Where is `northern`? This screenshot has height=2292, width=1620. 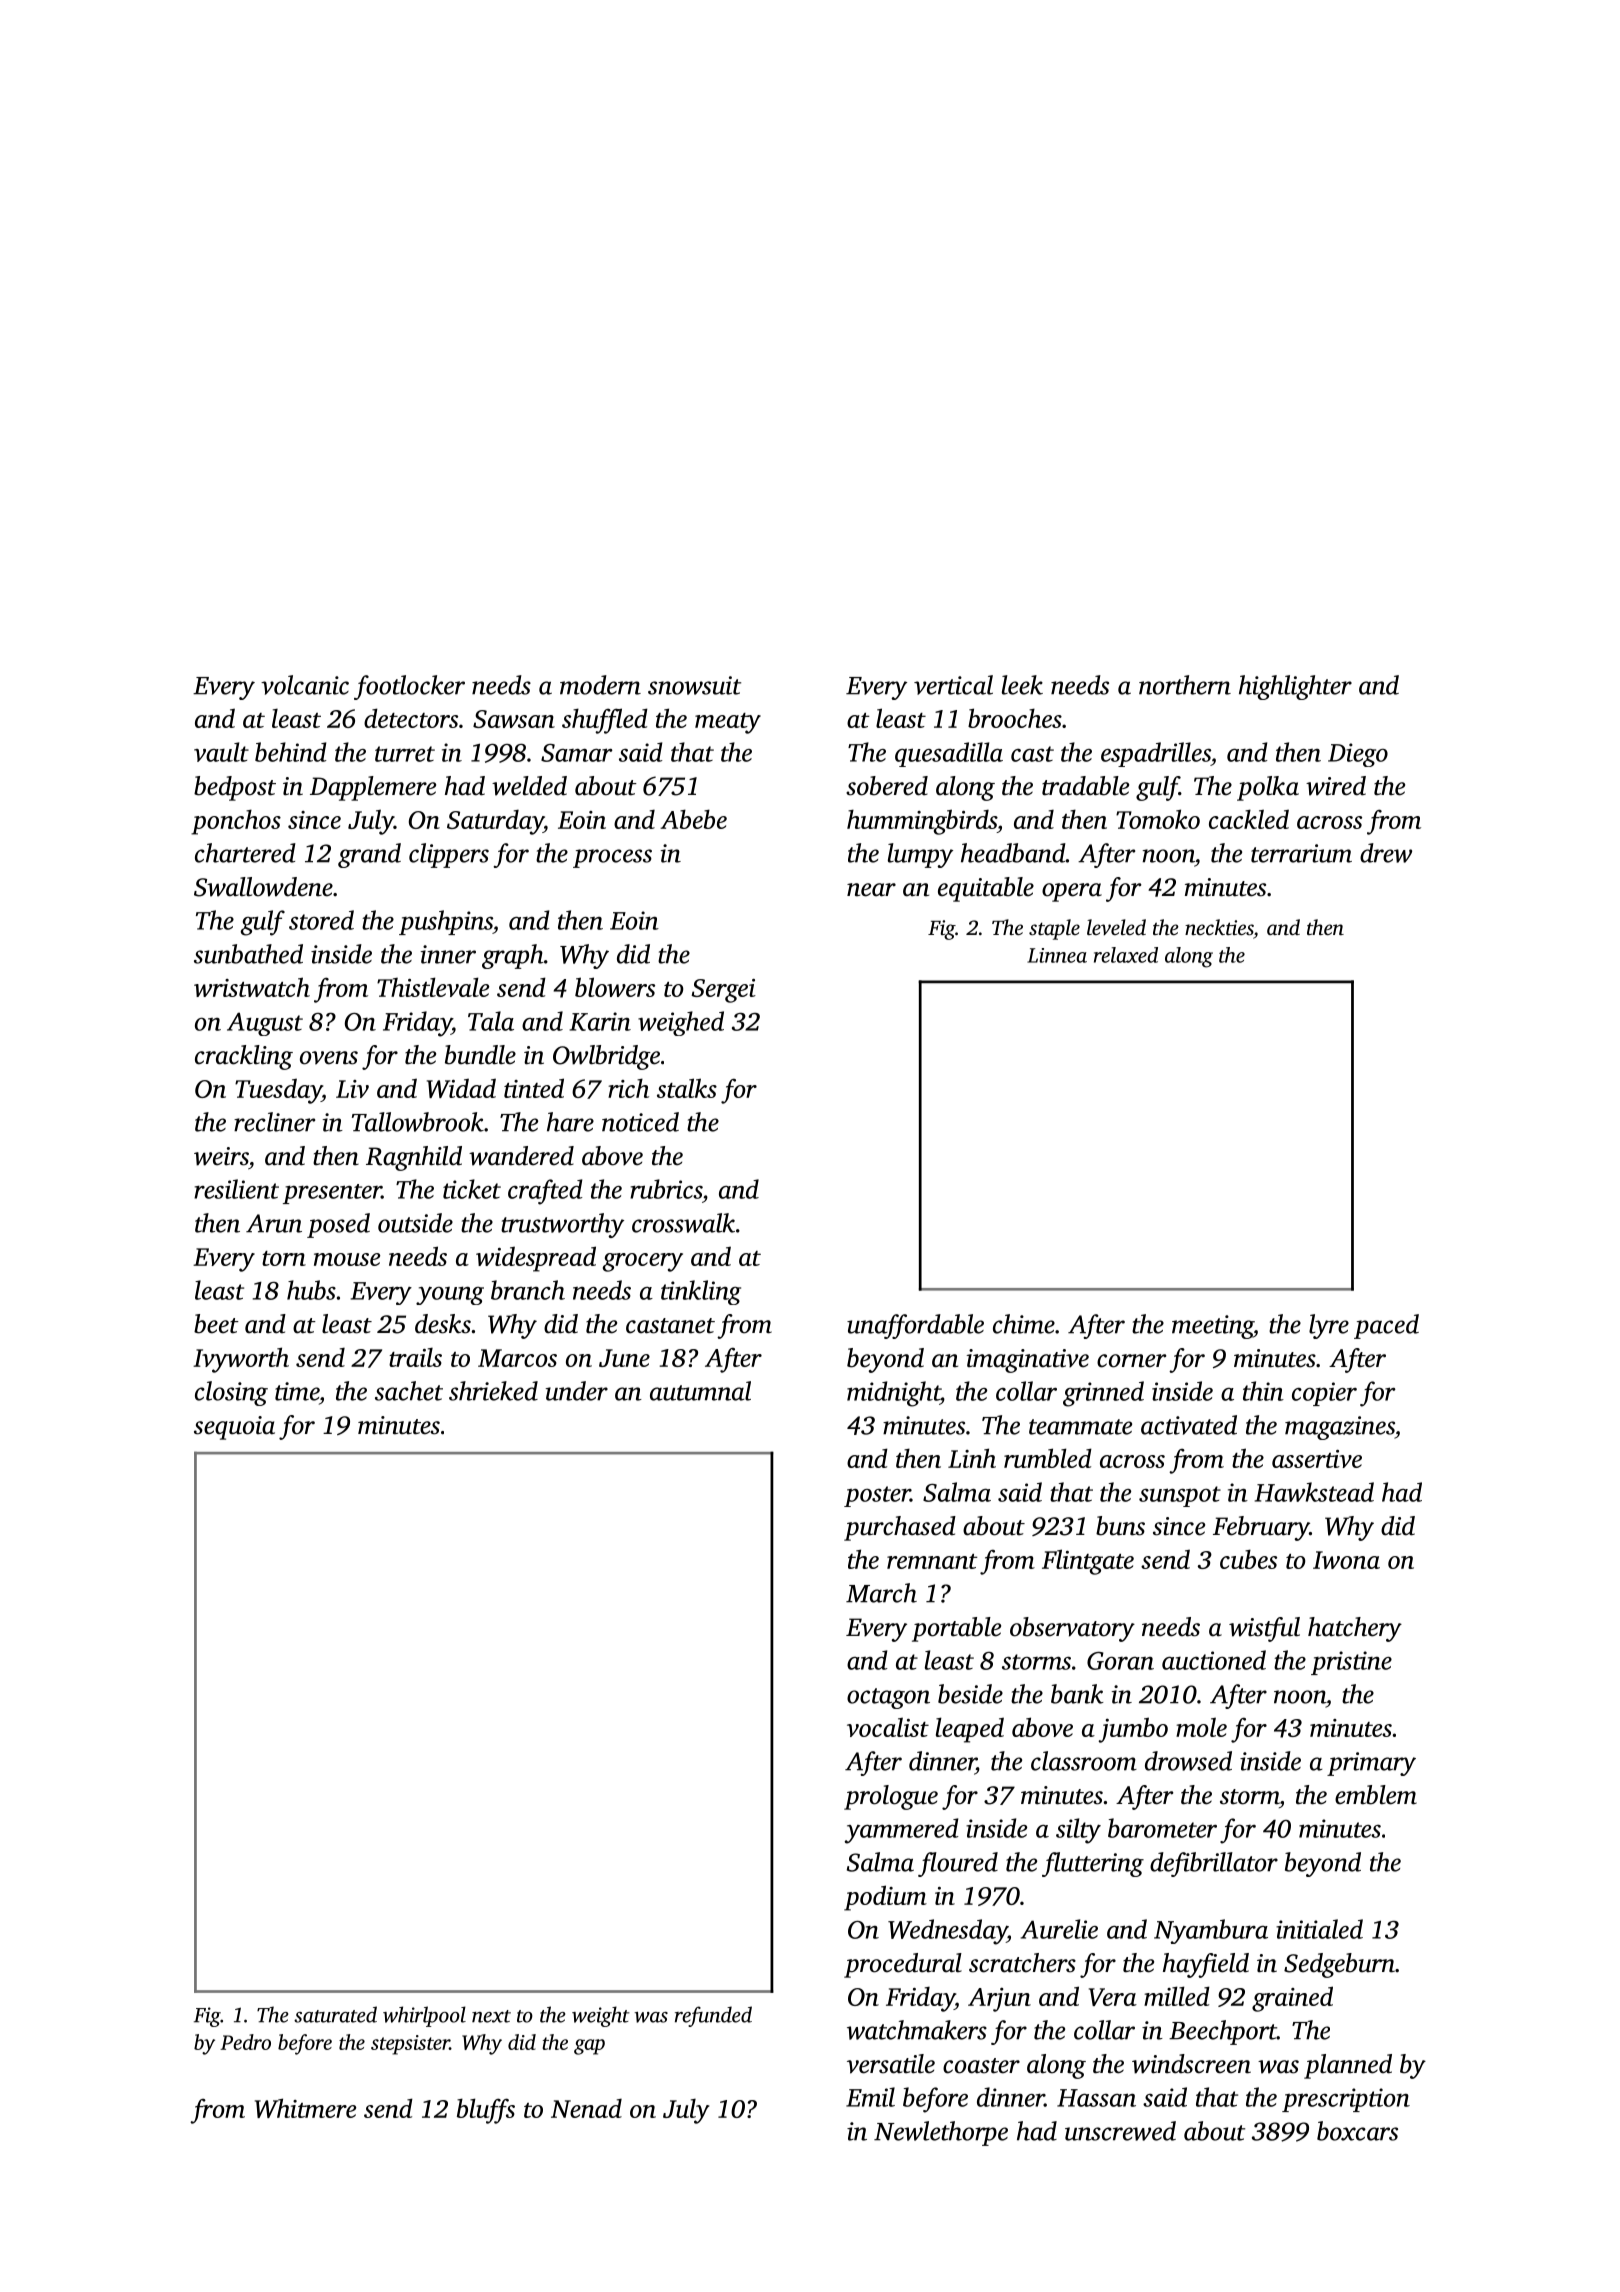 northern is located at coordinates (1185, 685).
